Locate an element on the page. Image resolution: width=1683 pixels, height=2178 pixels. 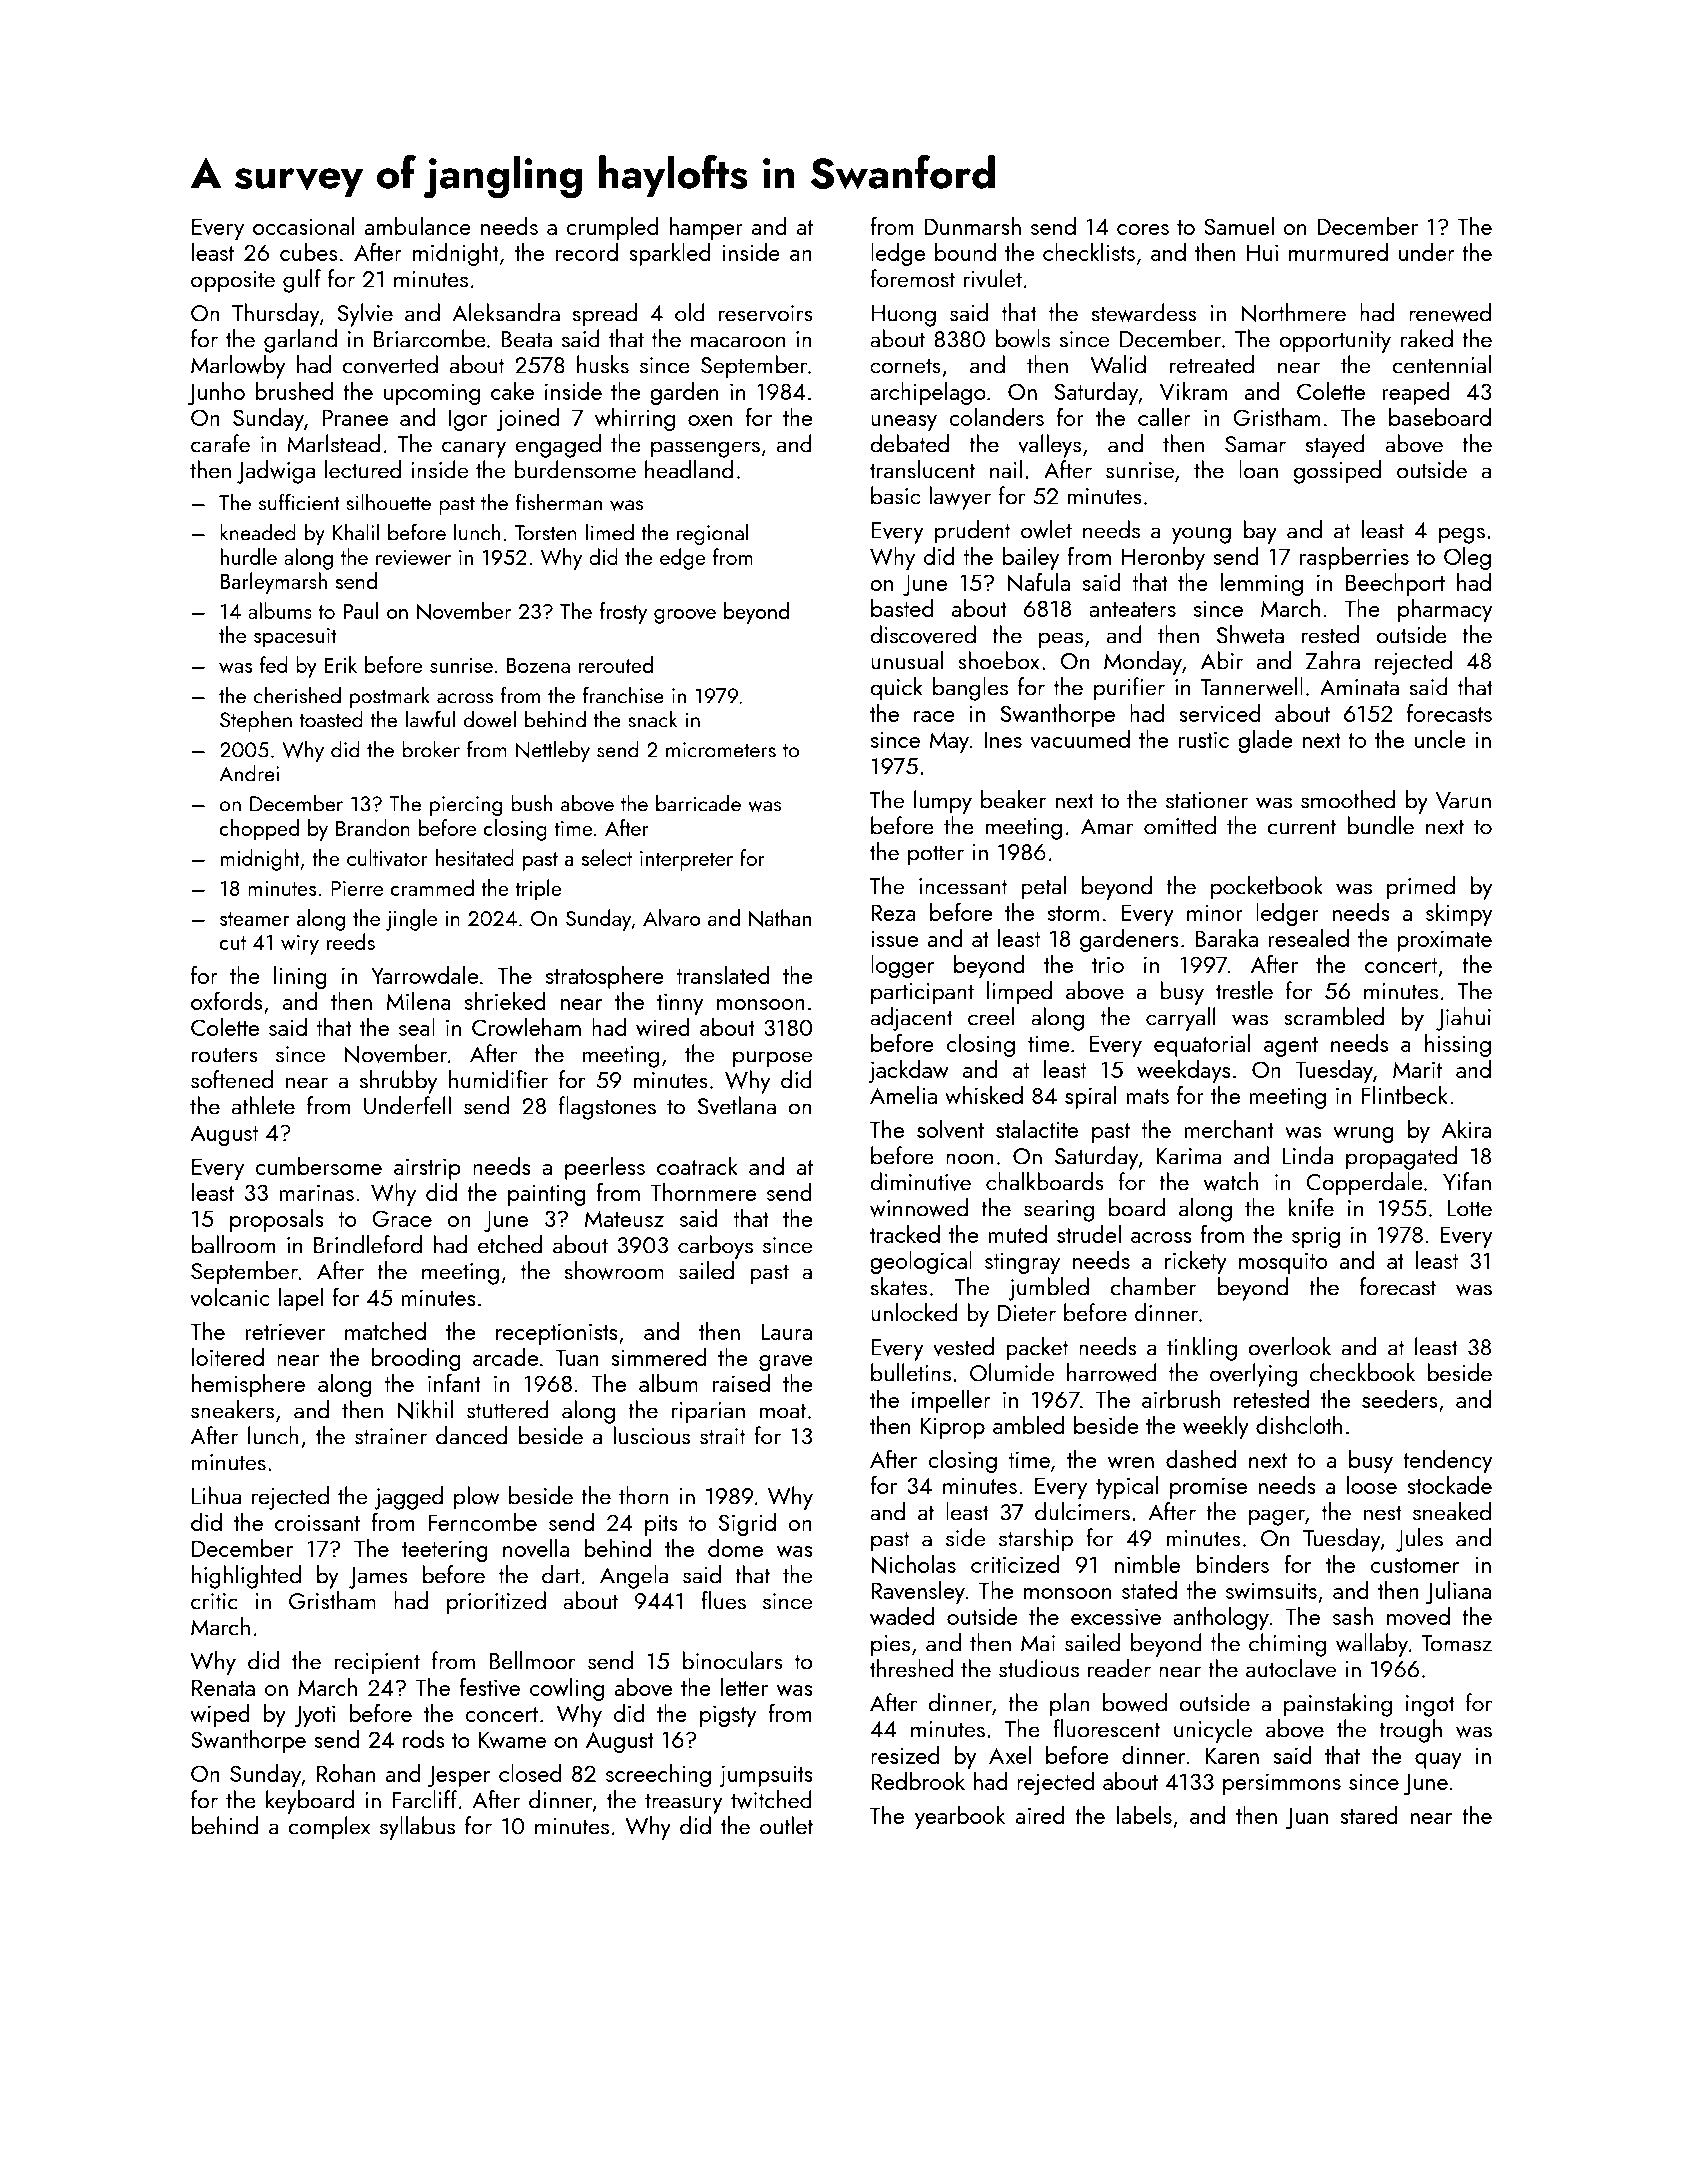
humidifier is located at coordinates (498, 1079).
